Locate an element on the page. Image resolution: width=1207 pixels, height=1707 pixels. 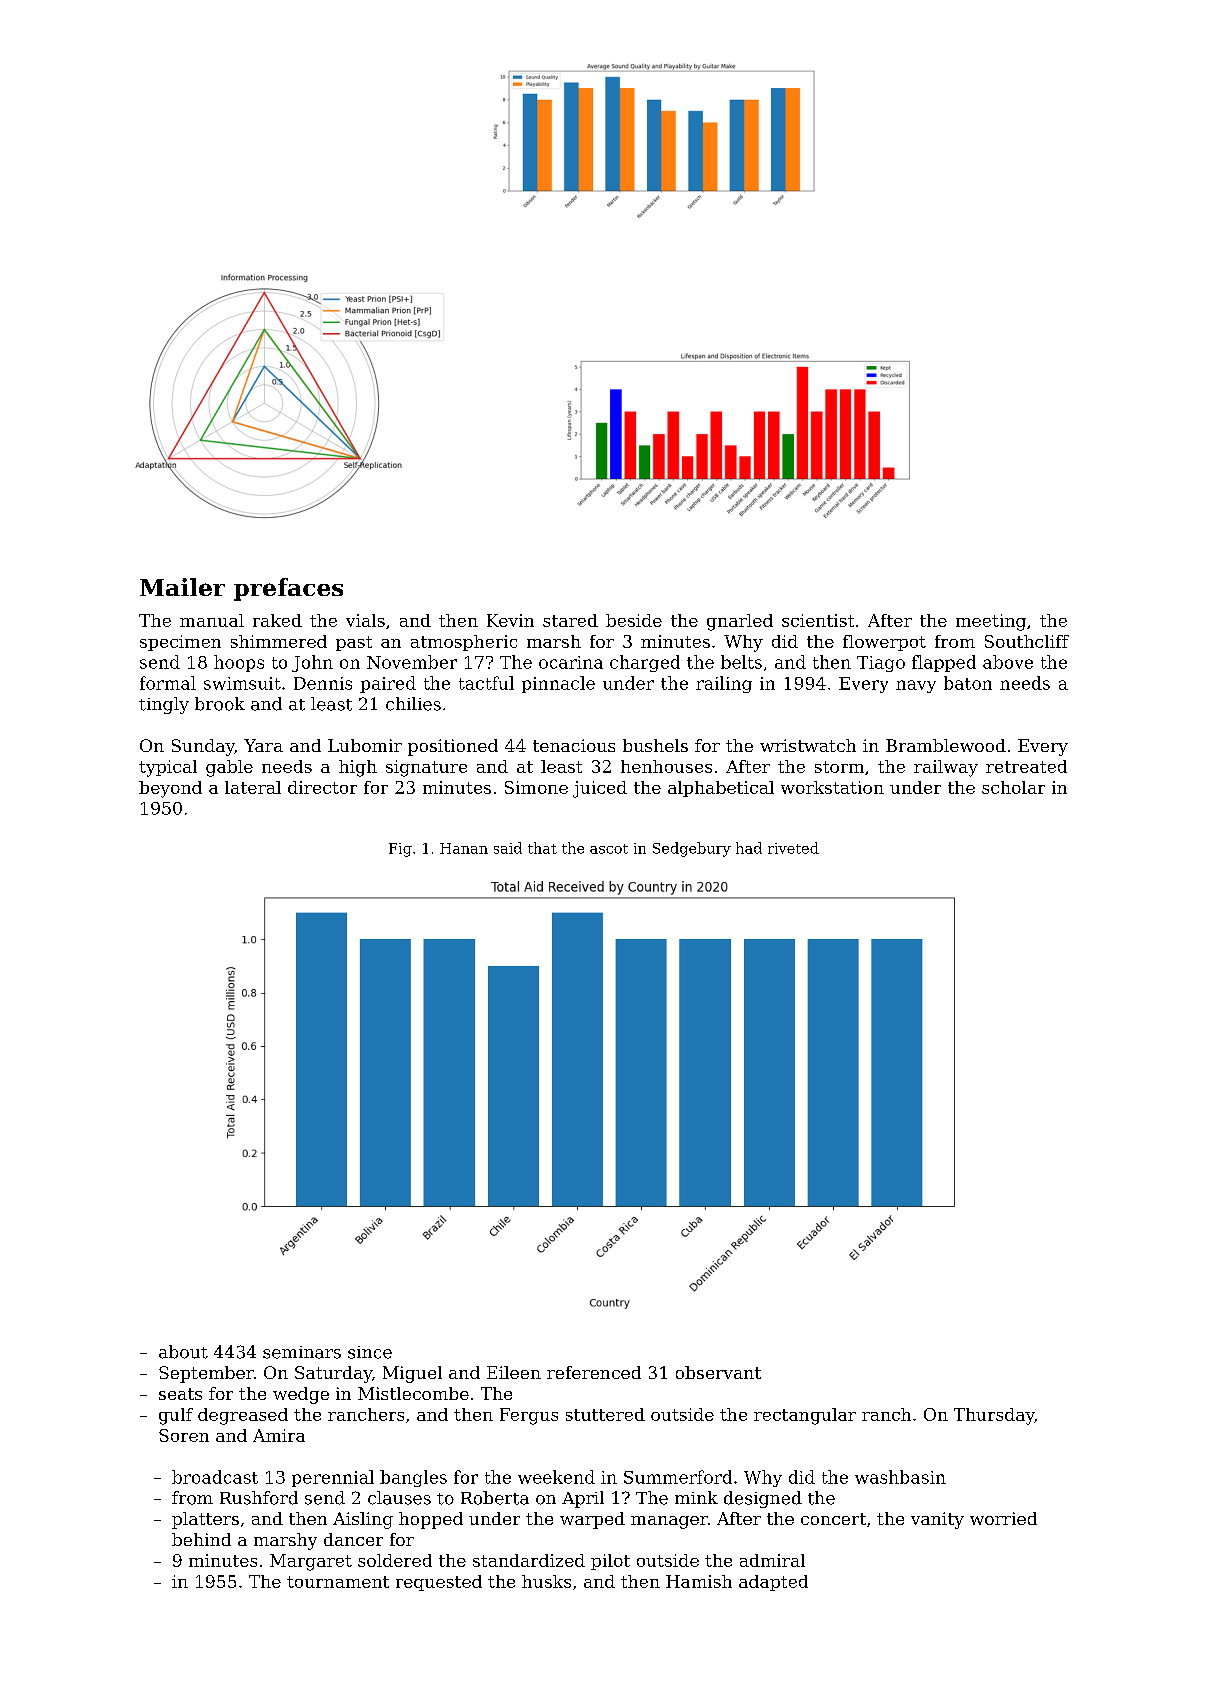
husks is located at coordinates (546, 1581).
